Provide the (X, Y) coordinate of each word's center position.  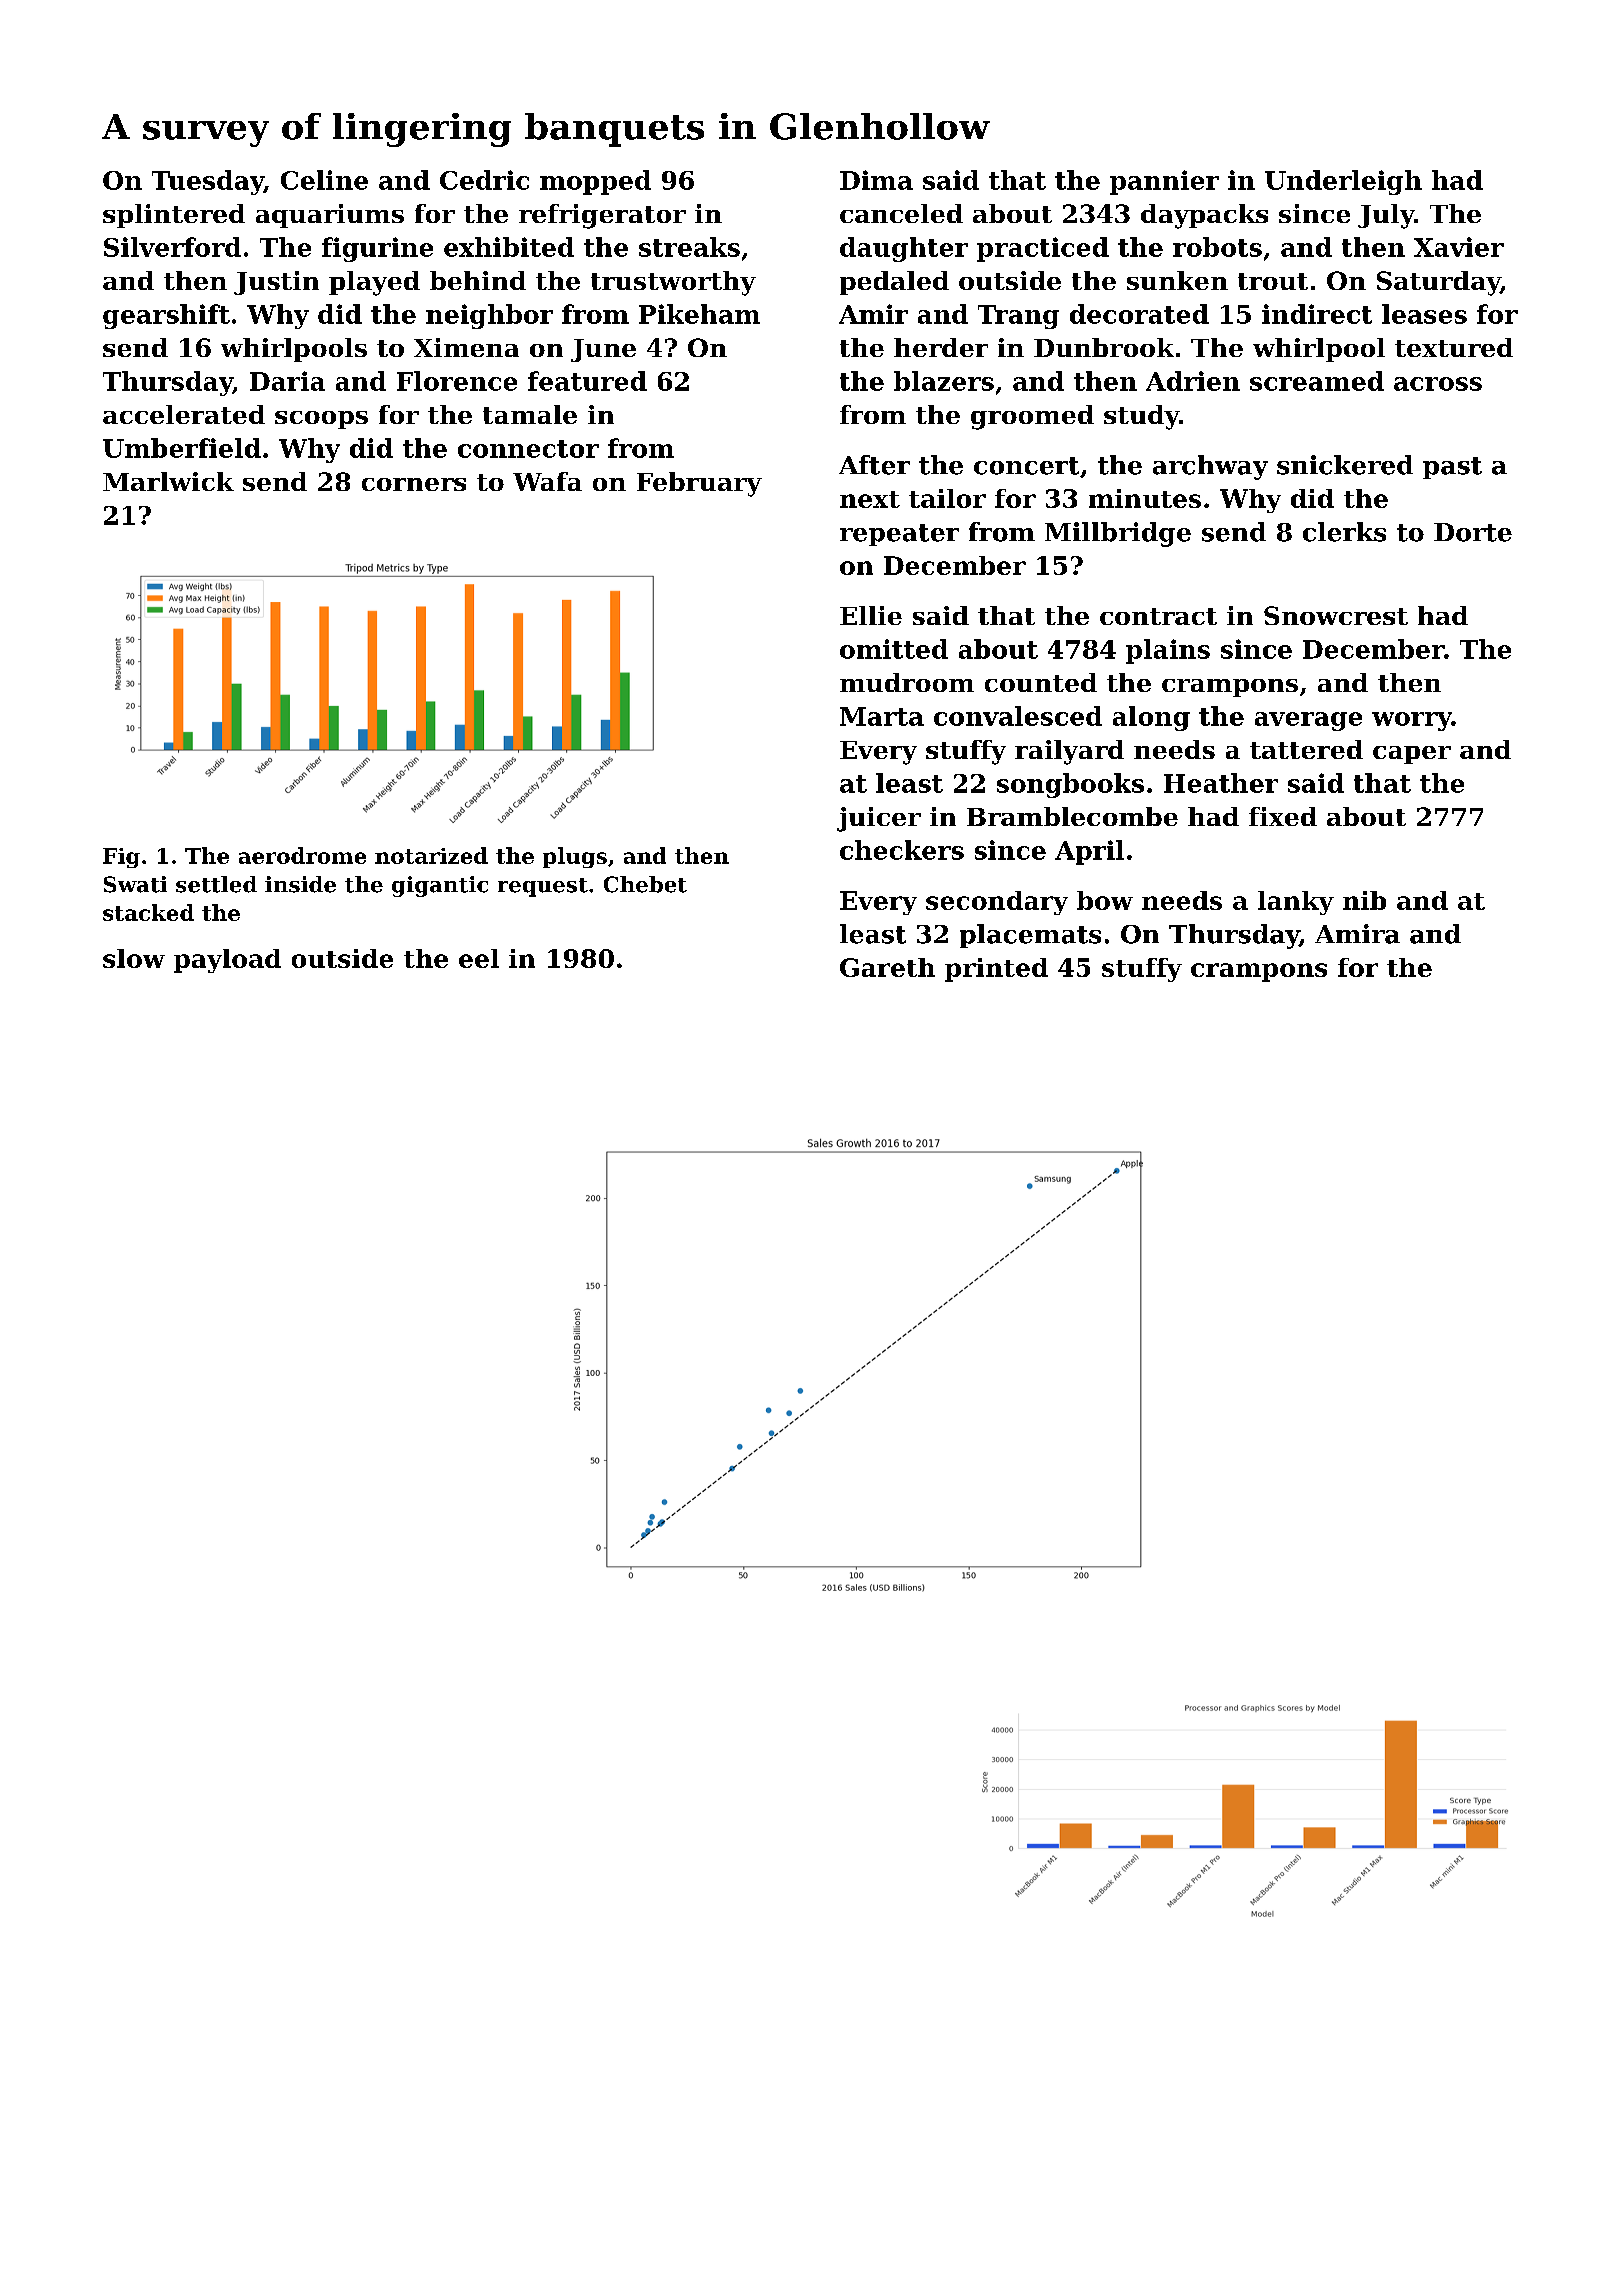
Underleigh (1343, 182)
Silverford (172, 247)
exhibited (509, 247)
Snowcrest (1336, 615)
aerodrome (302, 855)
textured (1454, 347)
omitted (894, 649)
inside (300, 884)
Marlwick (168, 481)
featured (587, 381)
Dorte (1473, 532)
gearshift (166, 316)
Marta (882, 716)
